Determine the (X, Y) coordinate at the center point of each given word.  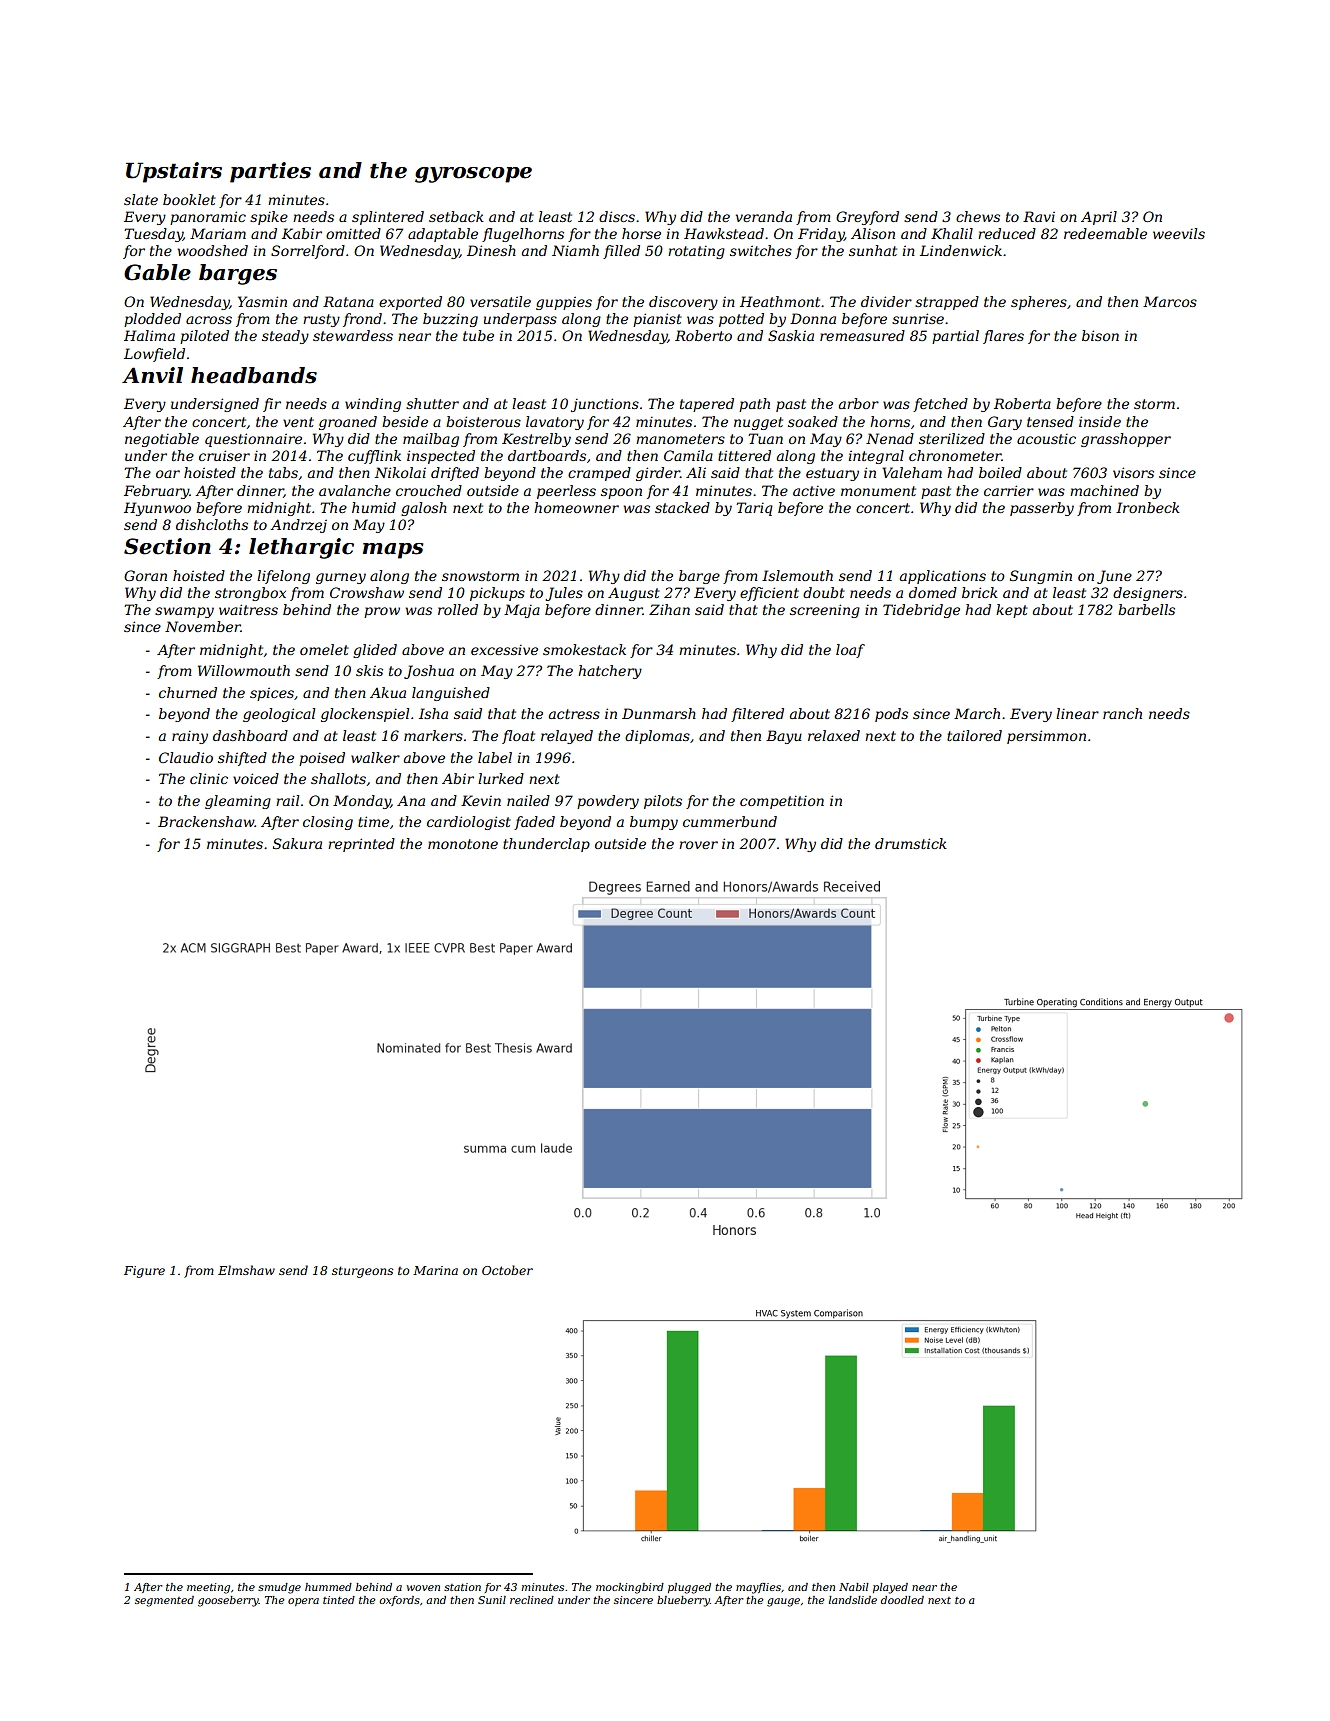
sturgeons (362, 1272)
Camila (688, 455)
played (890, 1588)
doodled (902, 1600)
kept (1012, 611)
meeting (208, 1588)
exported (410, 303)
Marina (435, 1270)
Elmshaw (246, 1270)
